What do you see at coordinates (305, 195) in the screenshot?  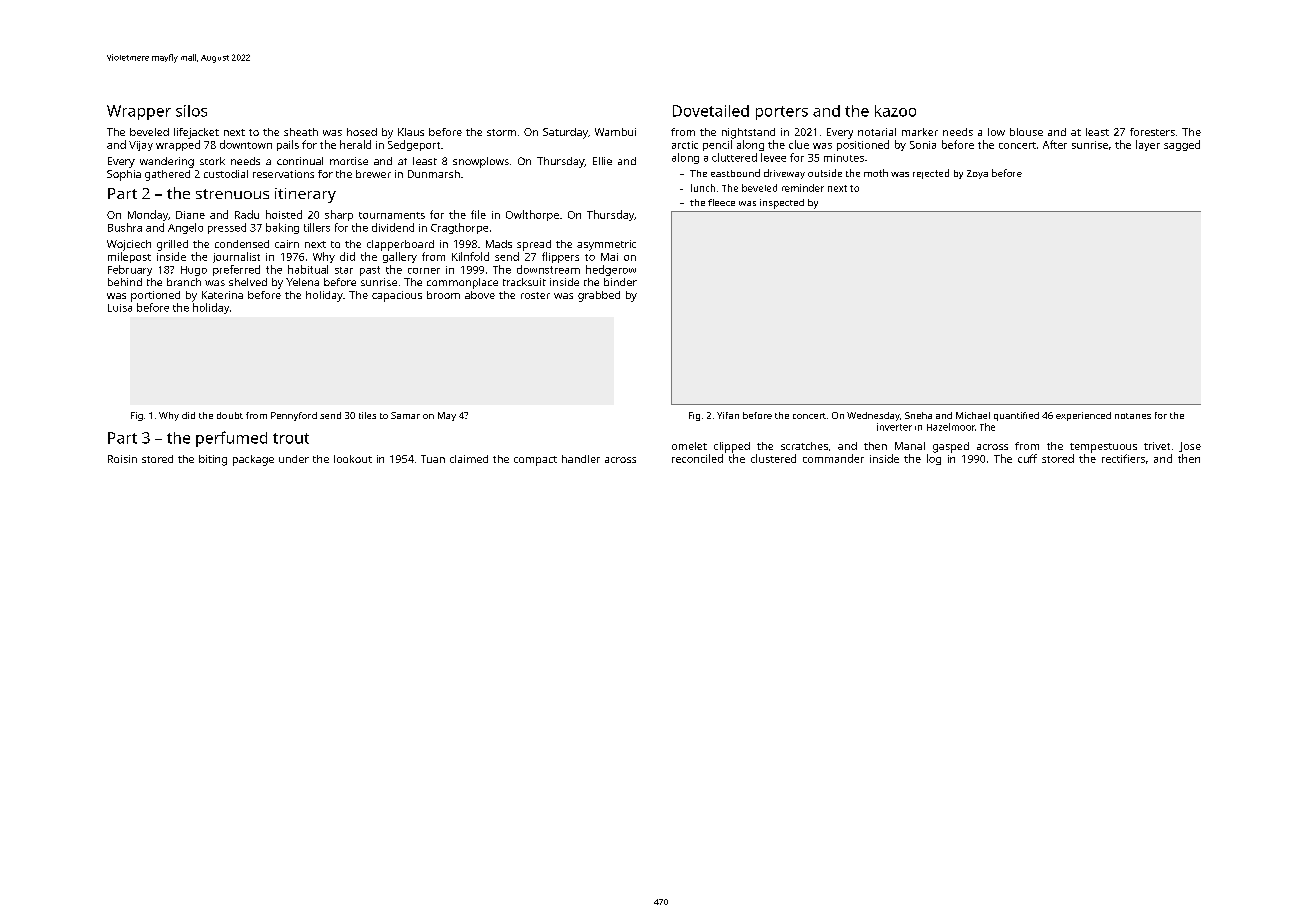 I see `itinerary` at bounding box center [305, 195].
